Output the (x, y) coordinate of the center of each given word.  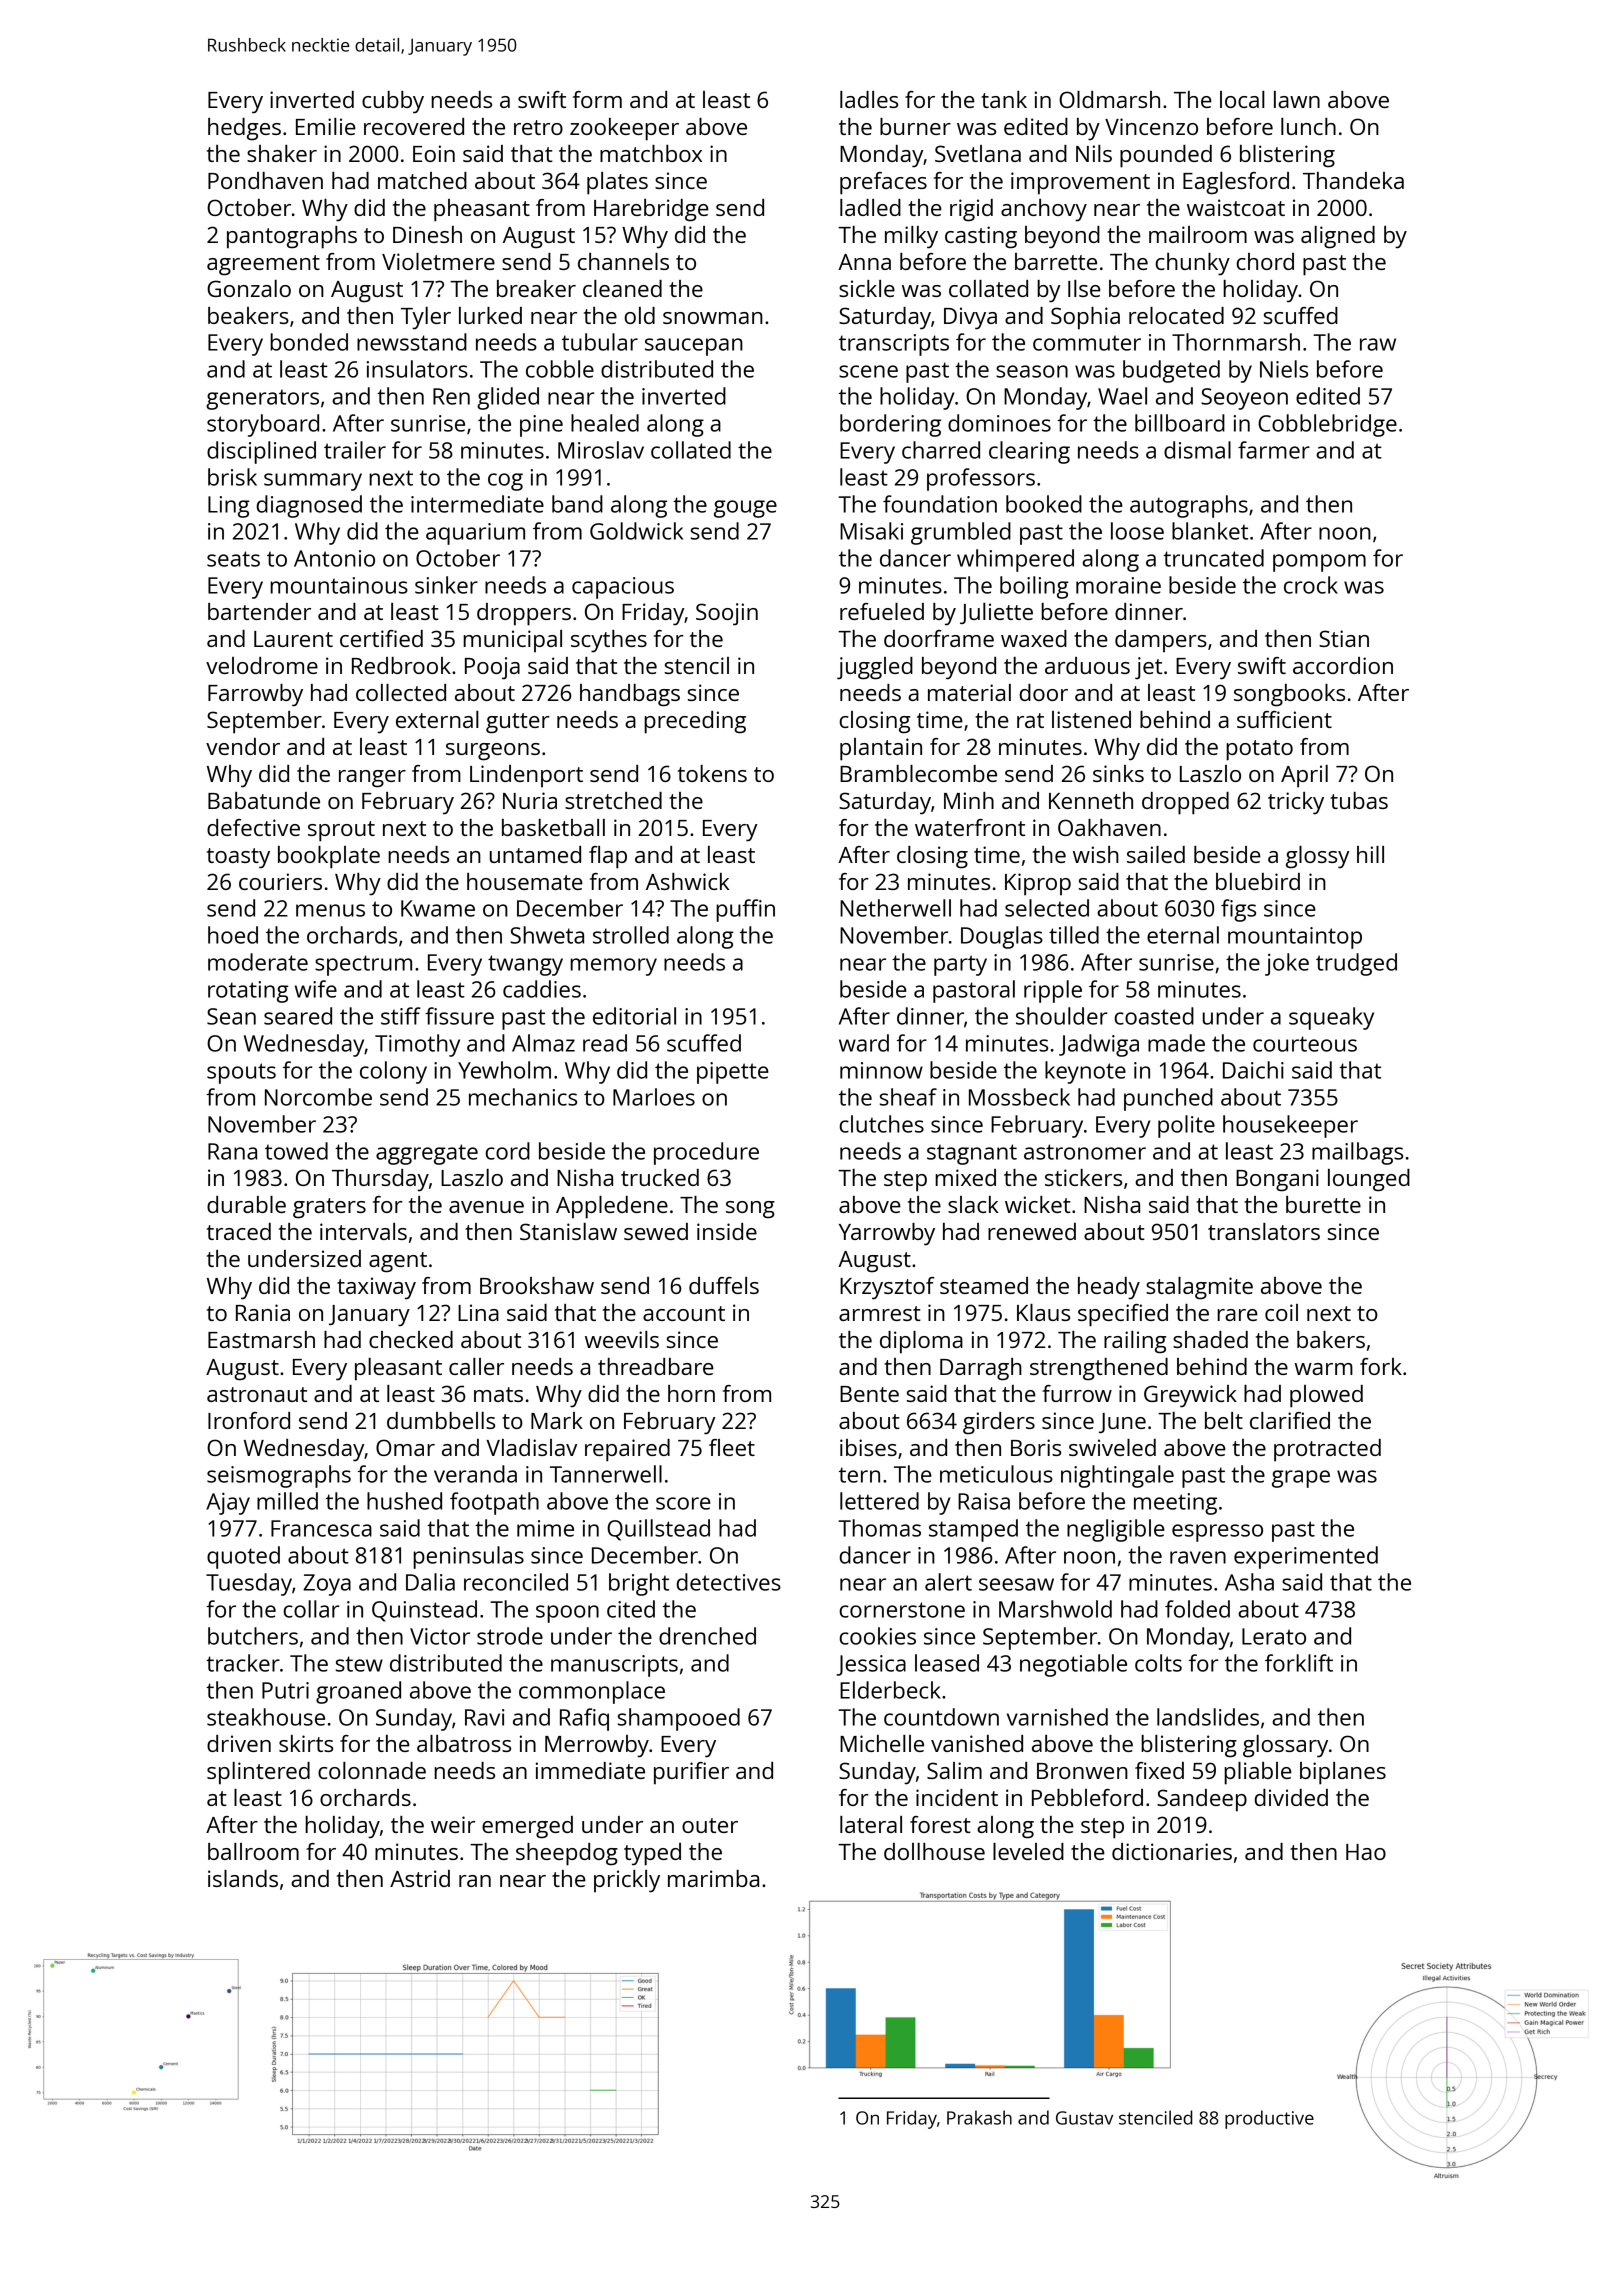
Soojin (727, 614)
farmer (1274, 450)
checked (411, 1339)
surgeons (493, 752)
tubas (1359, 800)
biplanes (1343, 1773)
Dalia (430, 1582)
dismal (1197, 450)
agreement (263, 265)
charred (941, 450)
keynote (1085, 1072)
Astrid (420, 1878)
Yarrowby (887, 1234)
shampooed (679, 1719)
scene (868, 371)
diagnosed (309, 506)
